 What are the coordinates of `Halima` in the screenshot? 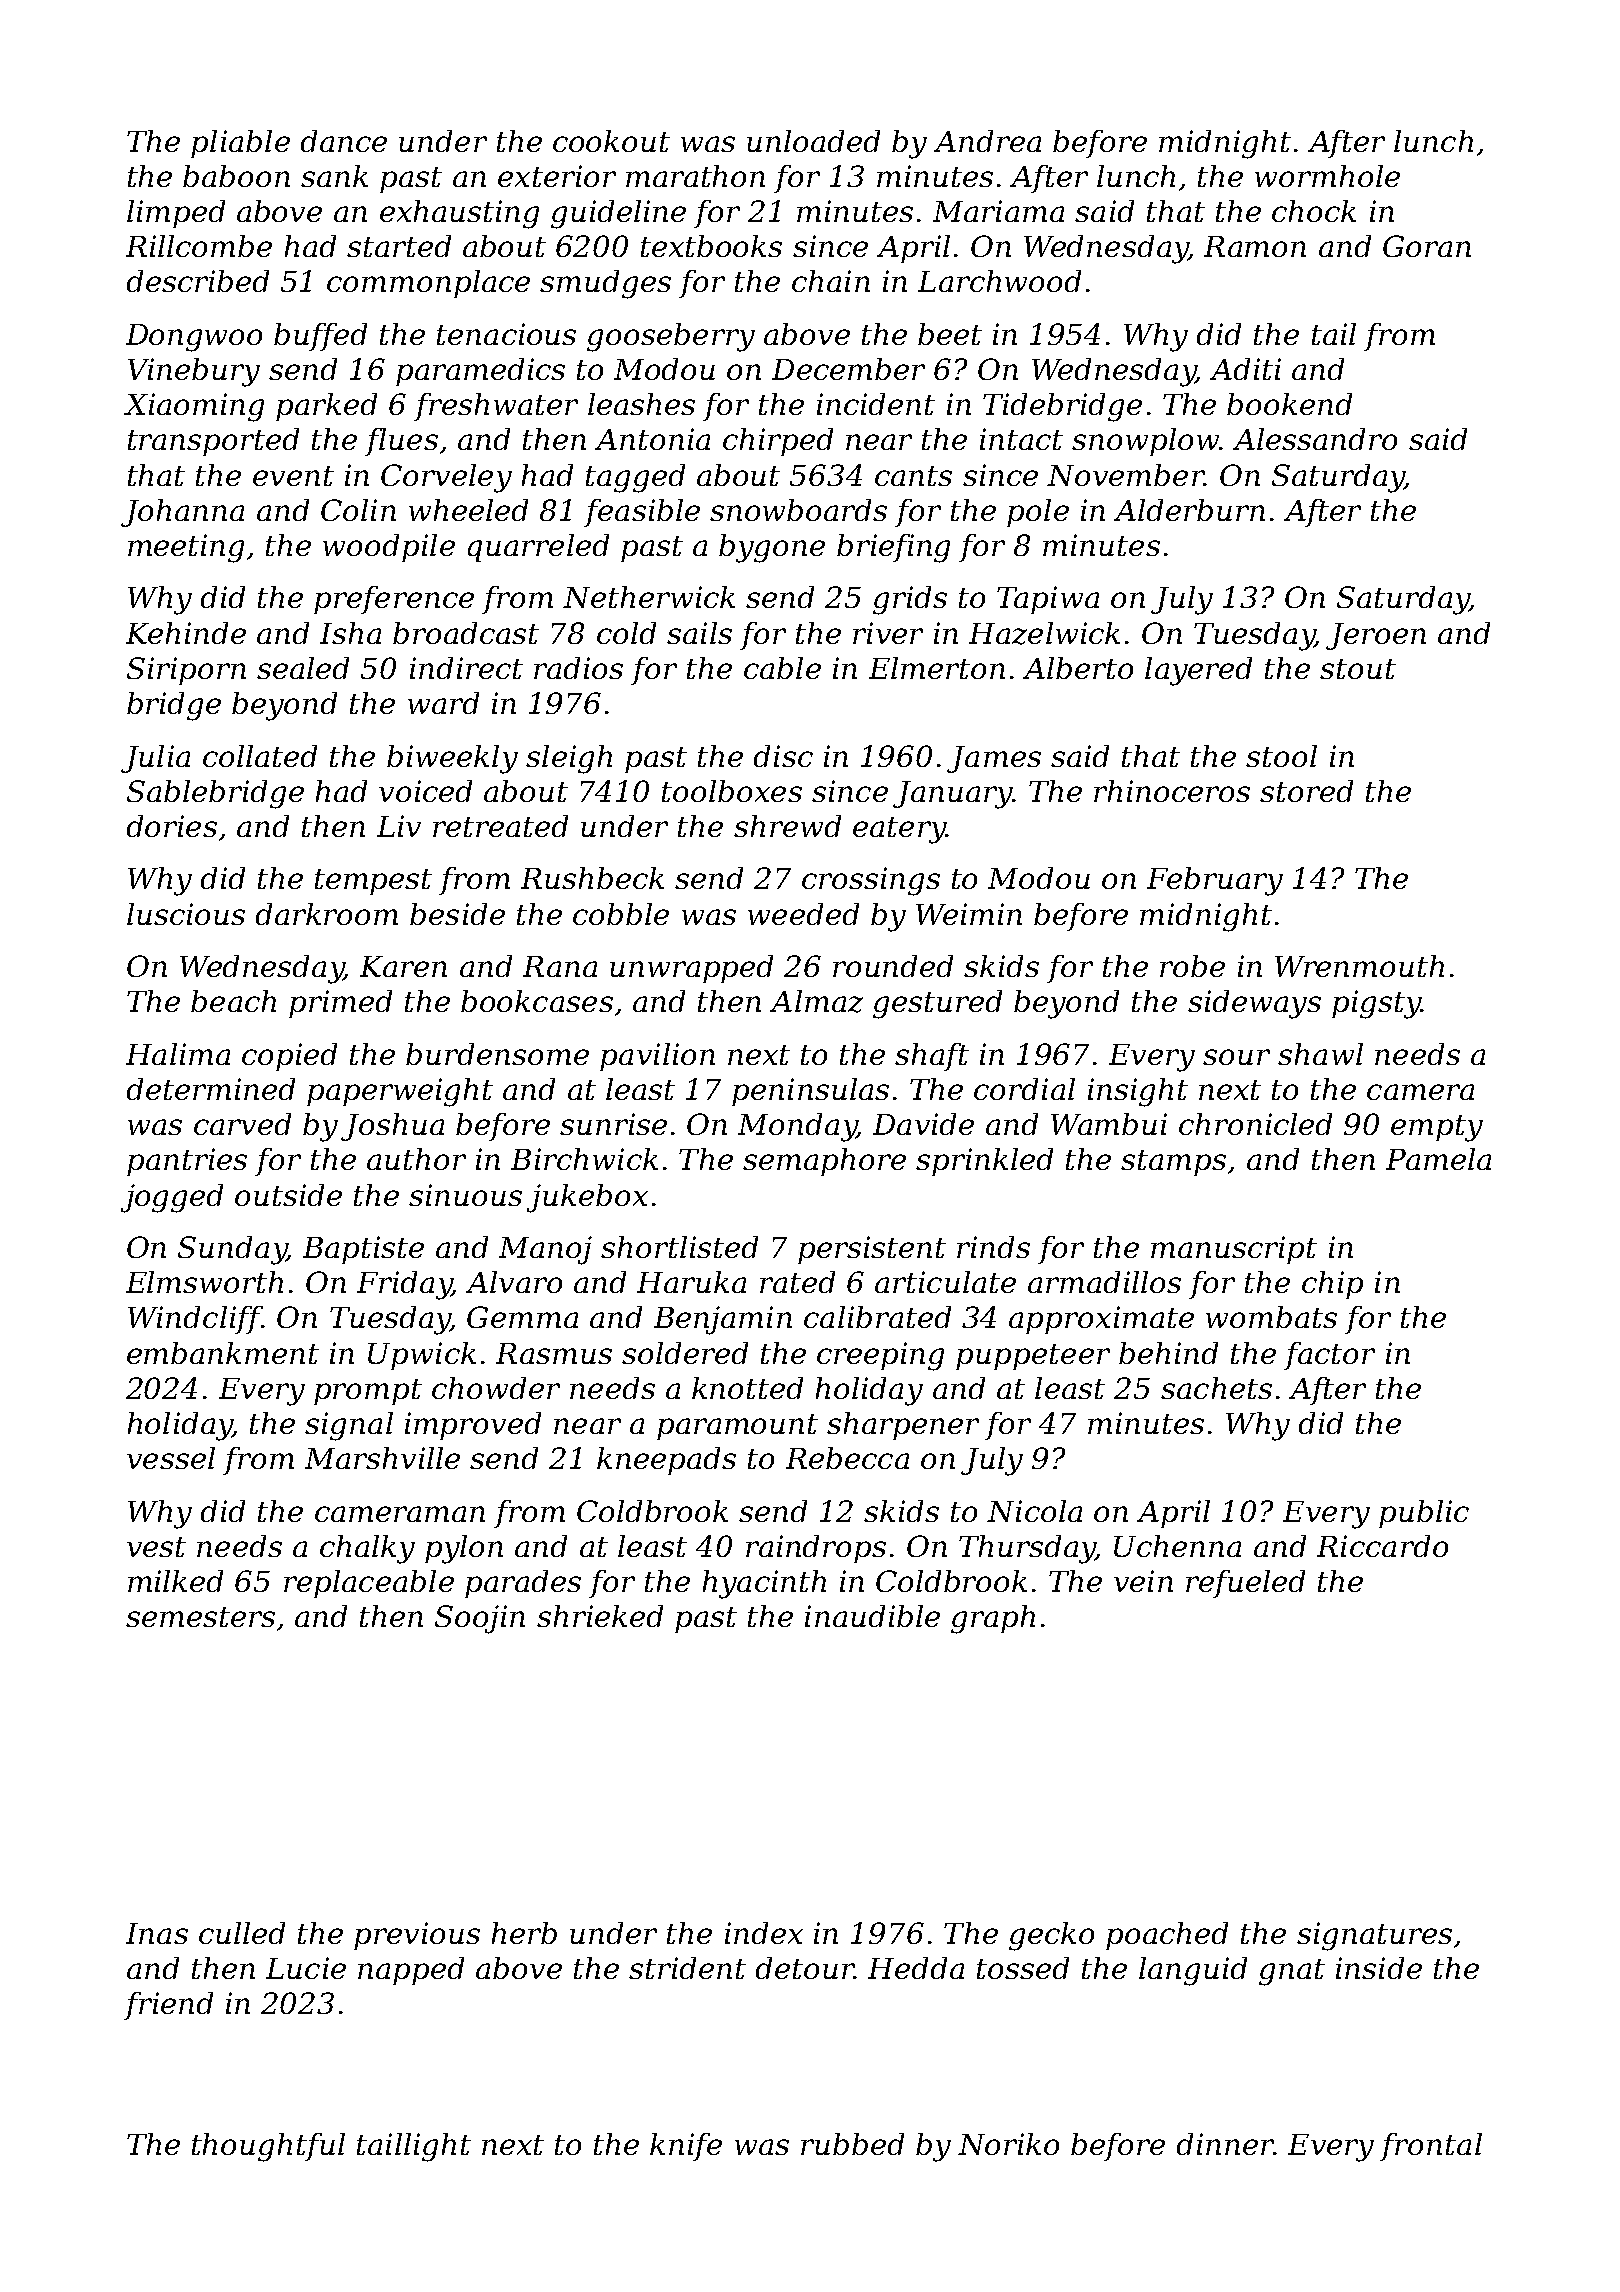 It's located at (178, 1054).
